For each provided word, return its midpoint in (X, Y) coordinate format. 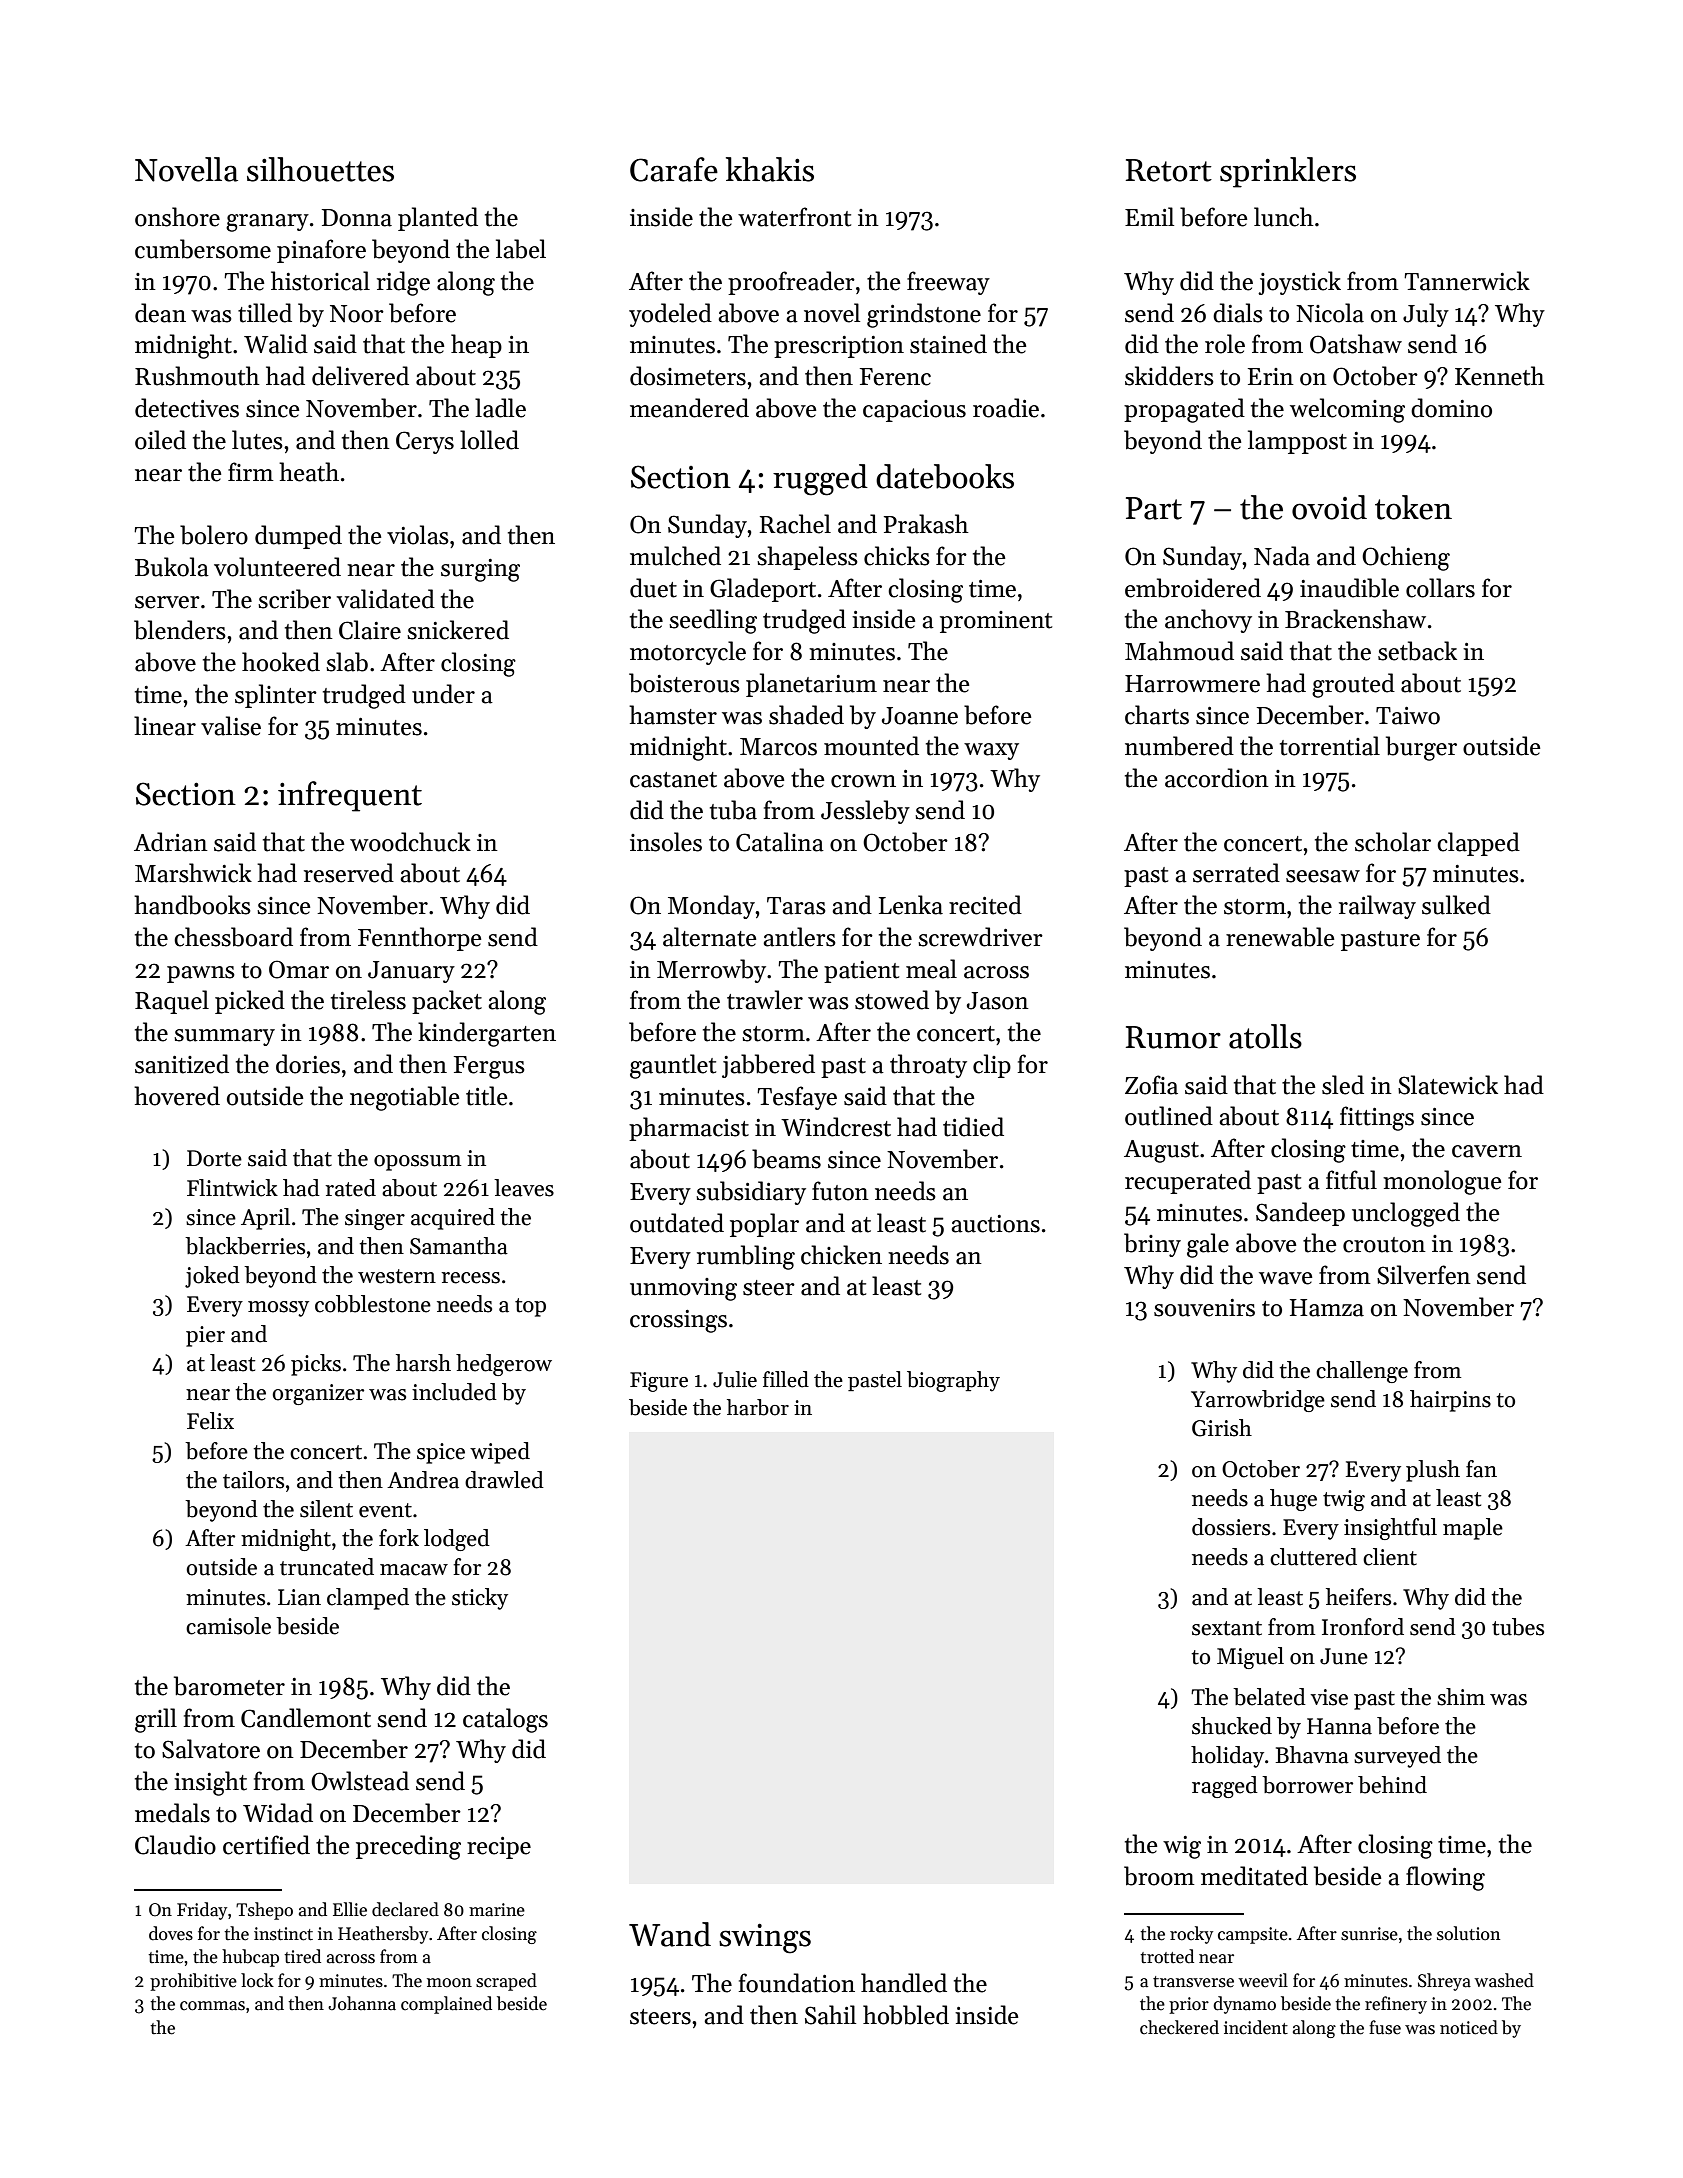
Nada (1282, 556)
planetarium (811, 685)
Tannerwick (1467, 281)
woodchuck (410, 842)
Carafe (674, 169)
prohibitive (193, 1982)
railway (1377, 907)
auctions (995, 1224)
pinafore (321, 251)
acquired (453, 1219)
